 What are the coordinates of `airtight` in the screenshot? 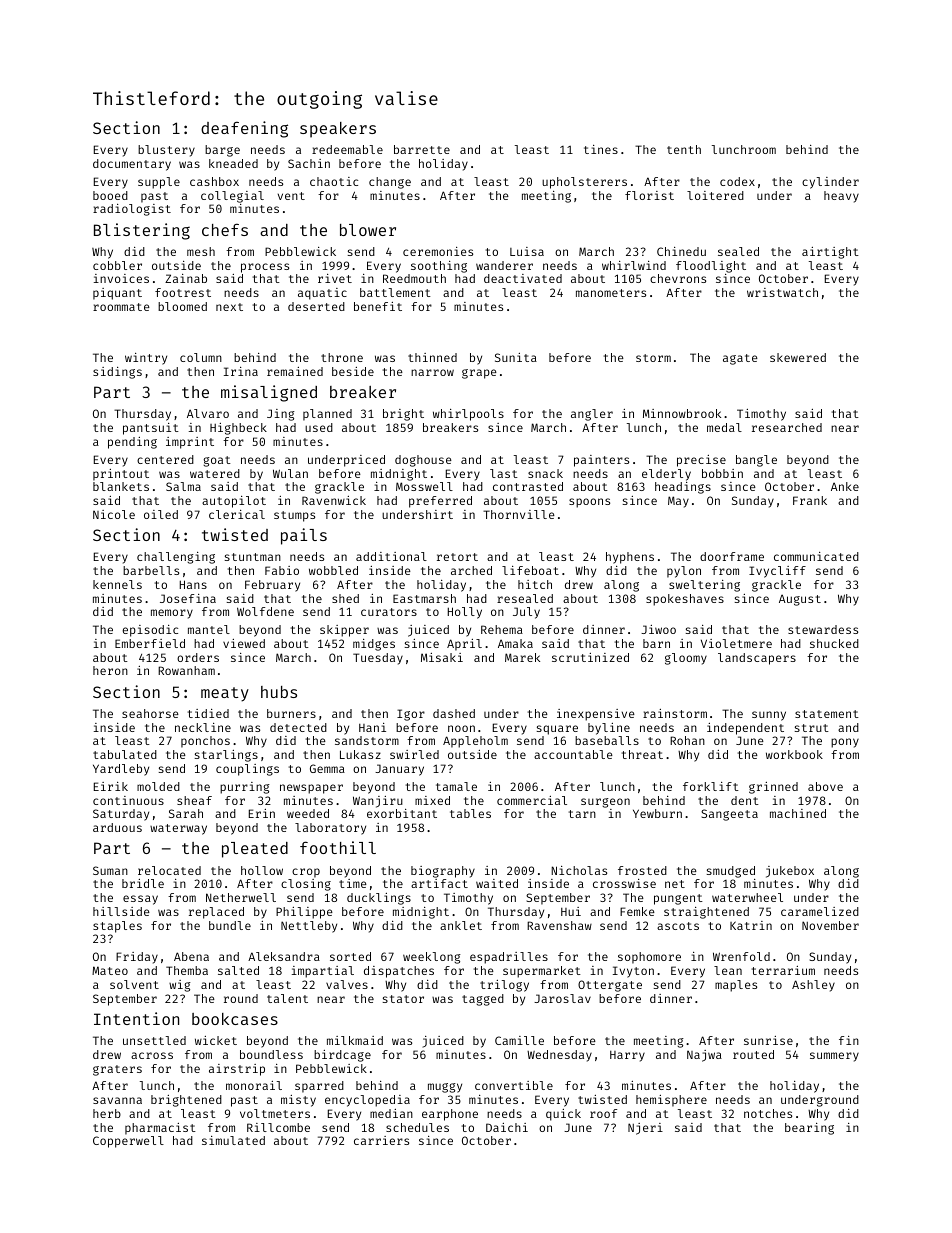 It's located at (830, 253).
